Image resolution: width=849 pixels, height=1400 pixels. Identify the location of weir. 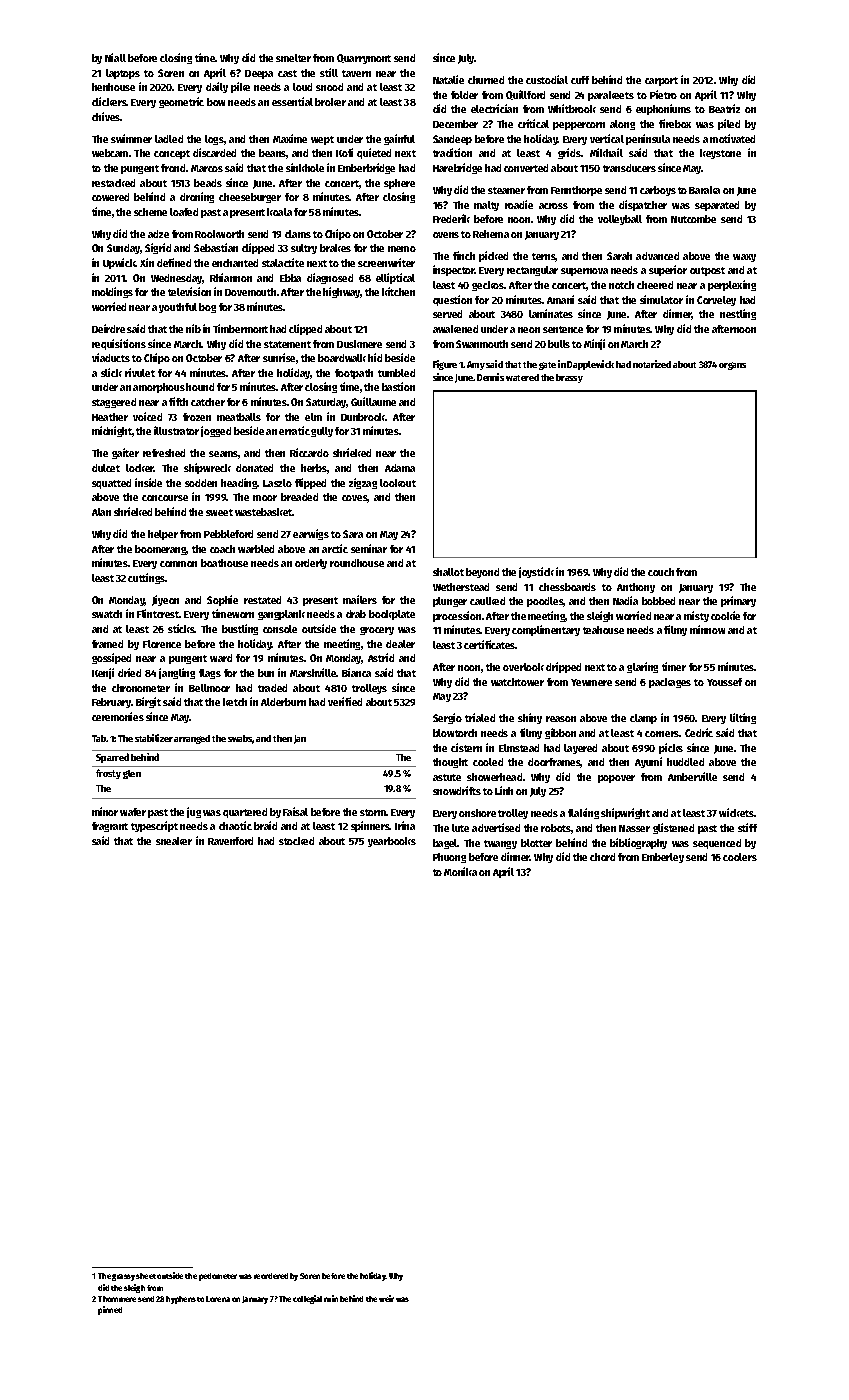
(386, 1298).
